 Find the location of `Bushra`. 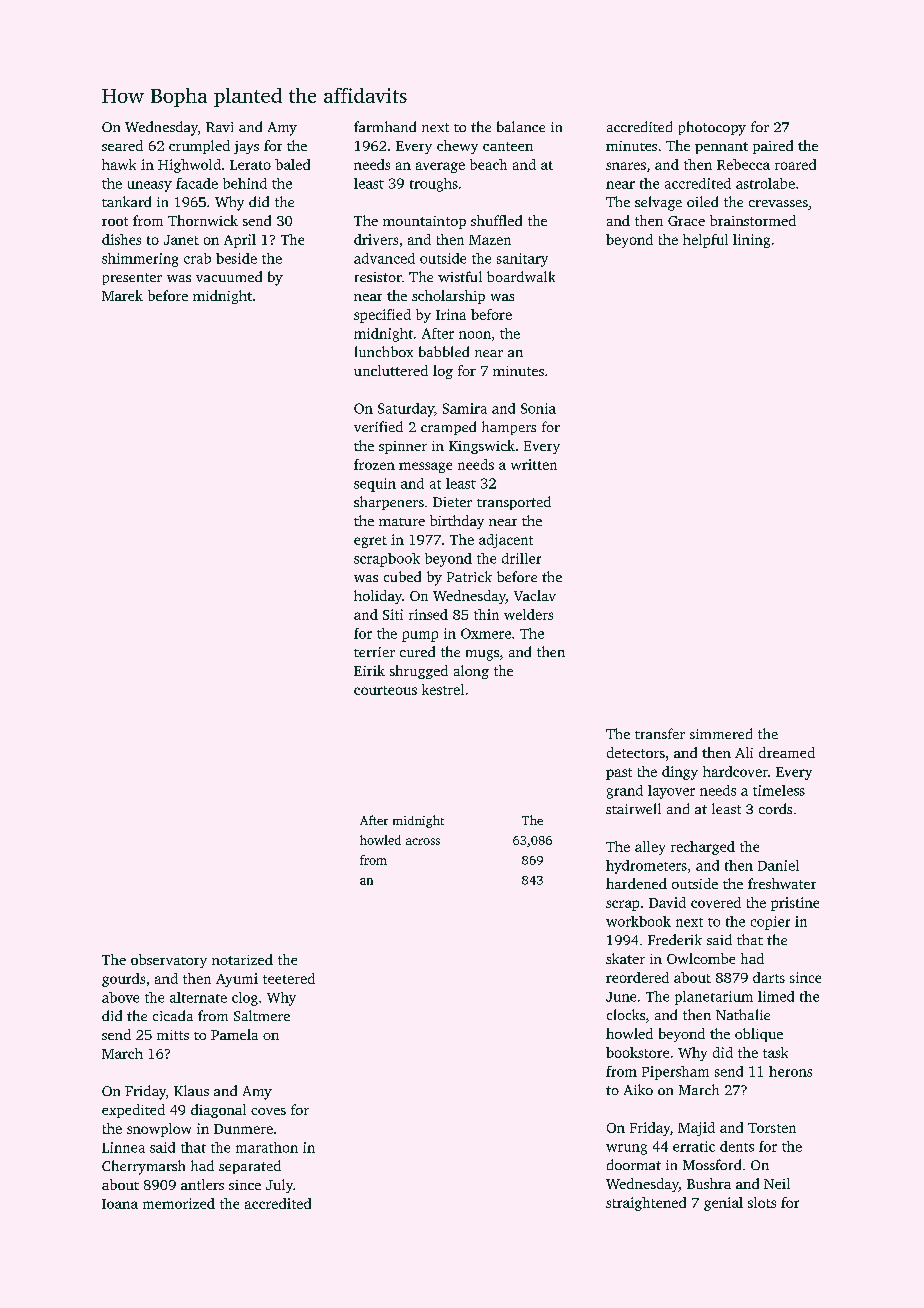

Bushra is located at coordinates (709, 1183).
